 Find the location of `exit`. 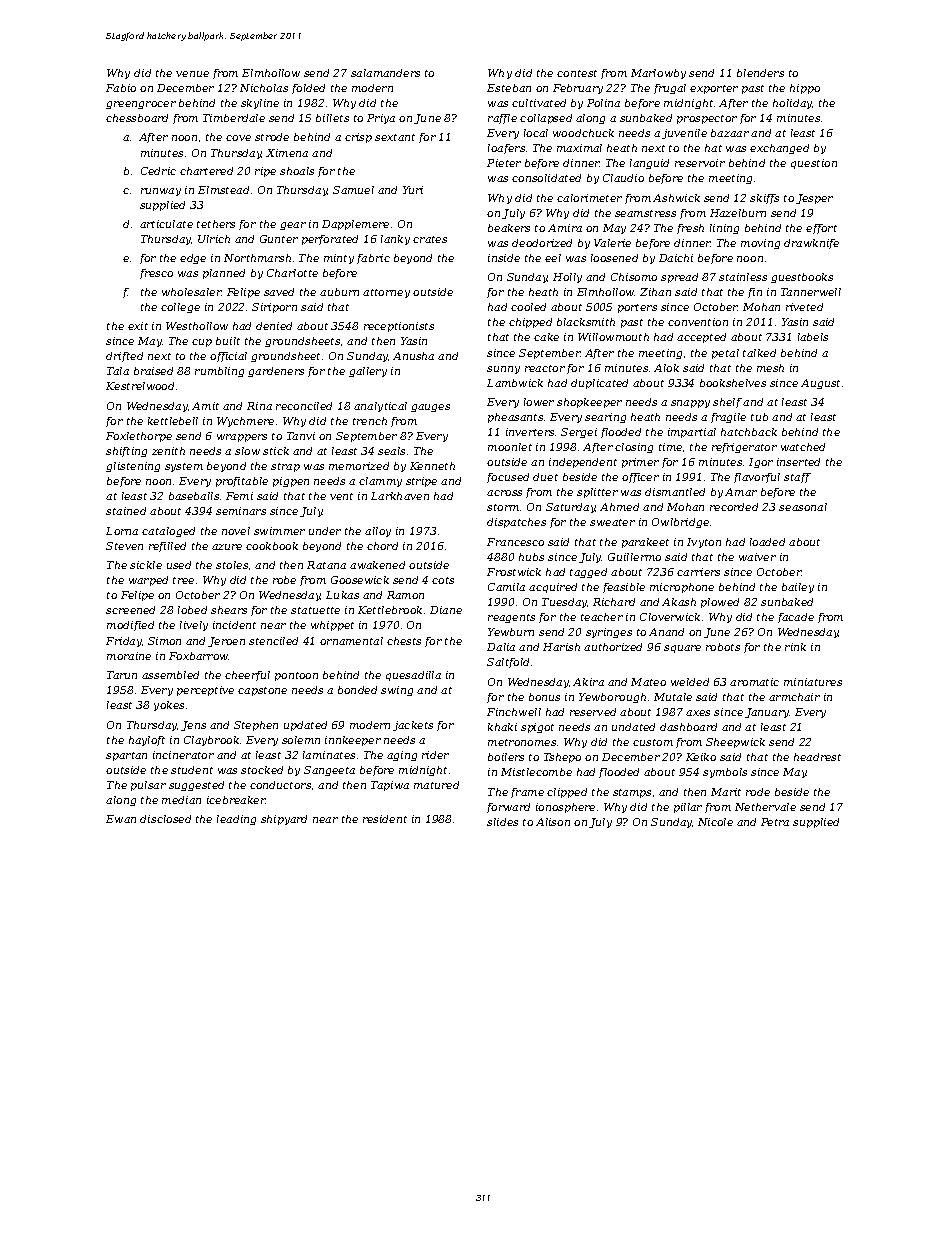

exit is located at coordinates (138, 326).
